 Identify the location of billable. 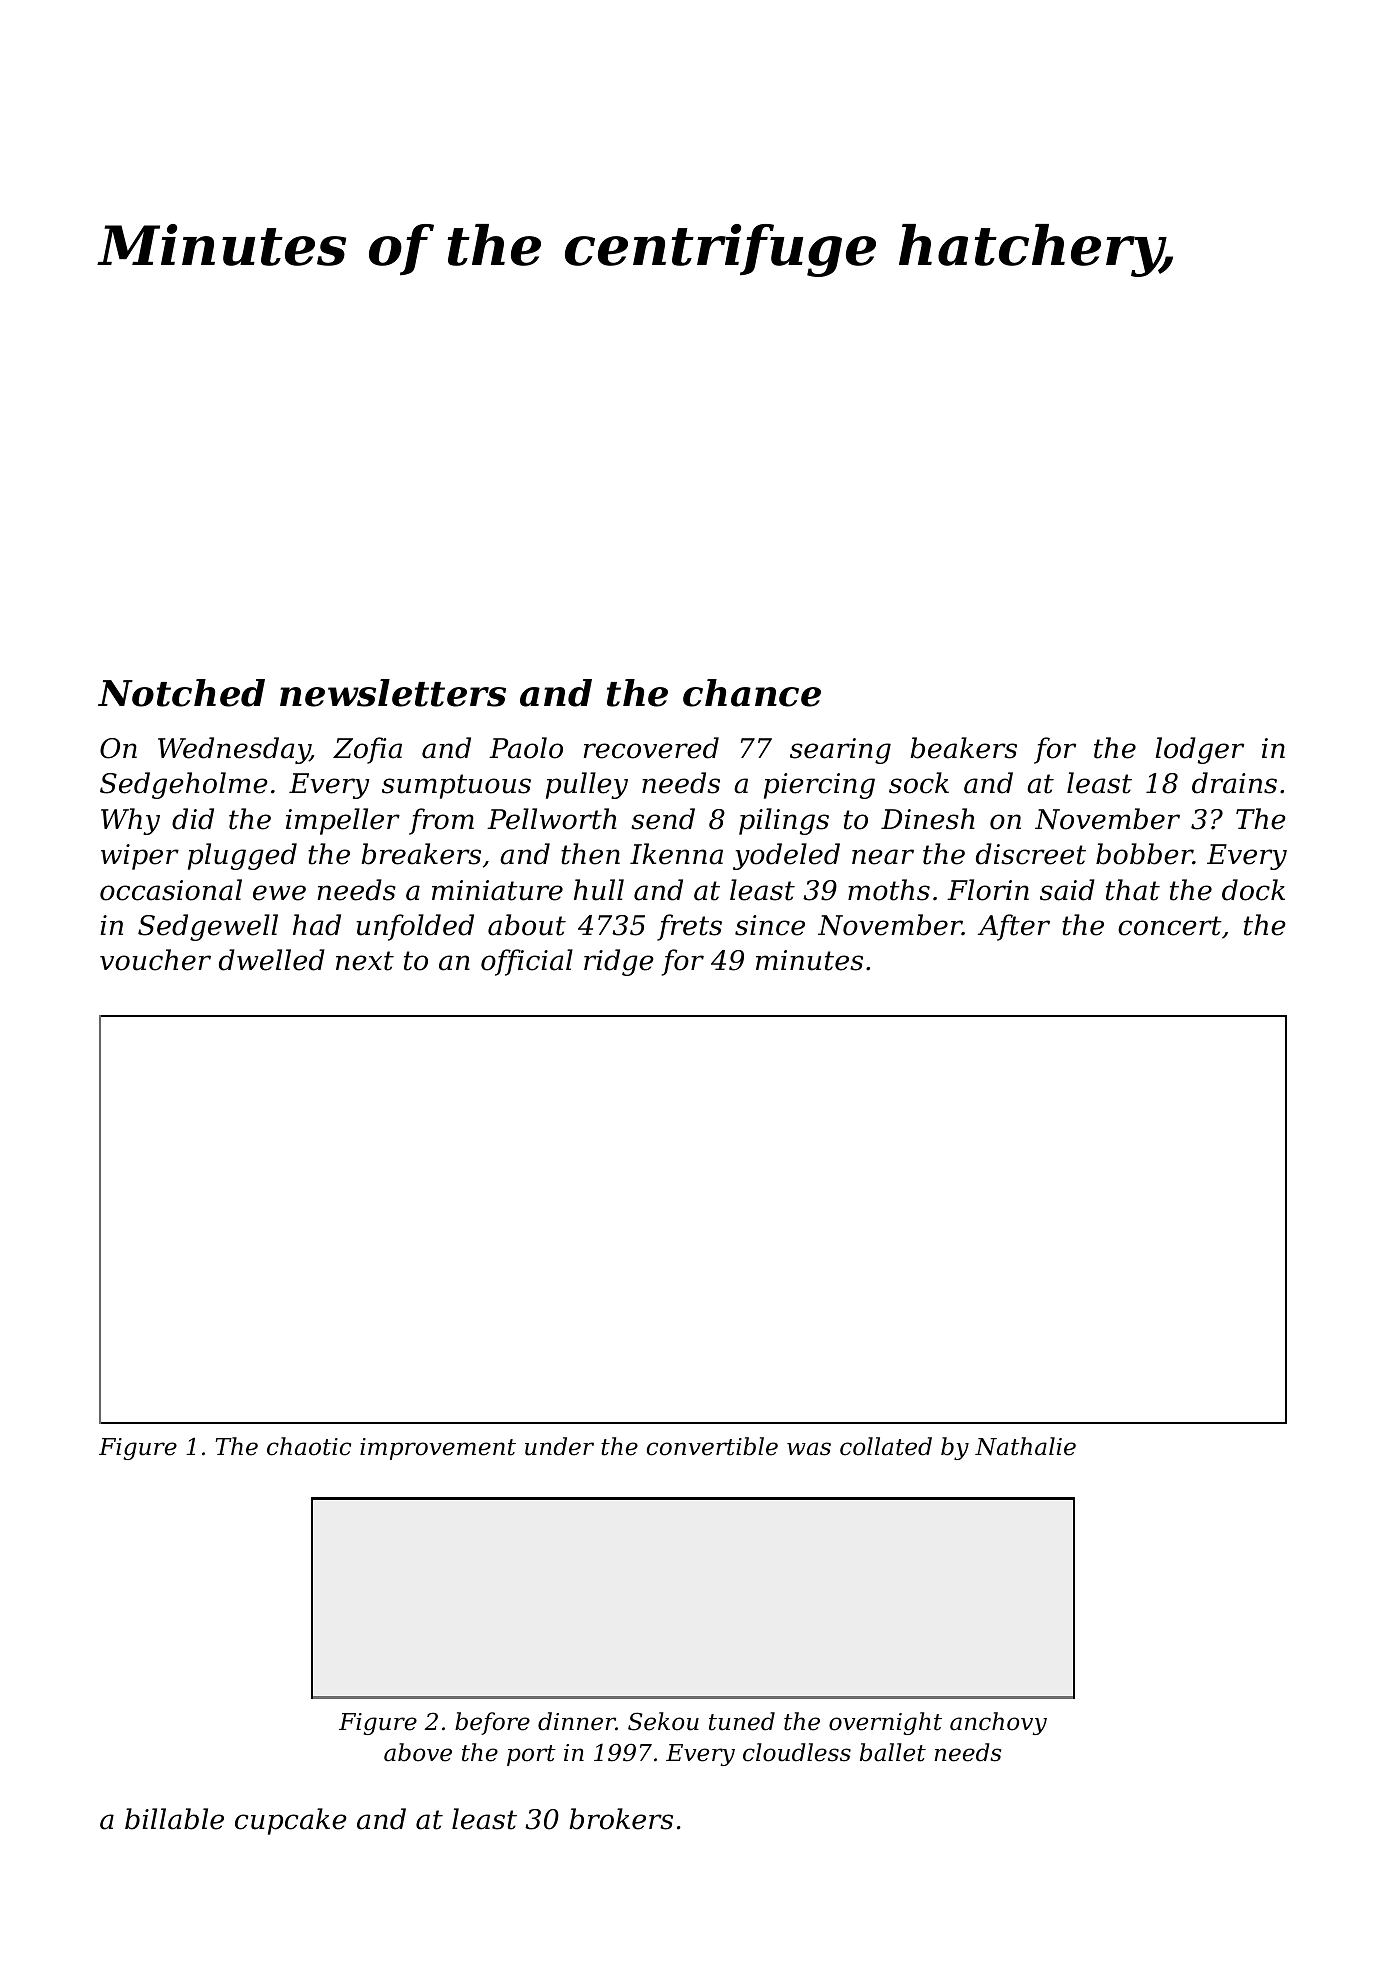
(174, 1819).
